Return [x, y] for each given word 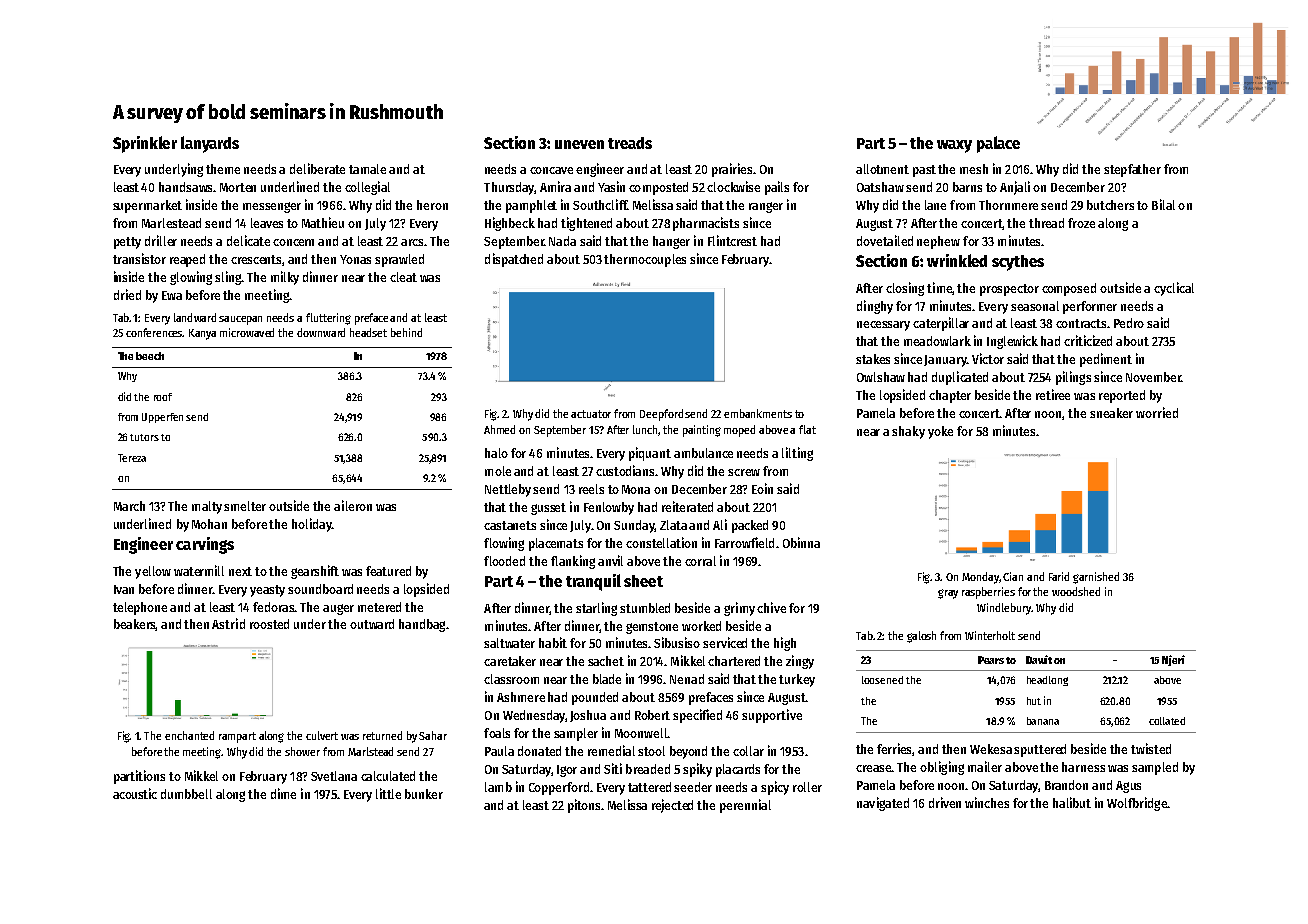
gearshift [315, 572]
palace [998, 144]
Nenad [687, 679]
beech [150, 356]
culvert [322, 735]
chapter [950, 396]
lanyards [210, 144]
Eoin [762, 488]
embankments [758, 413]
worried [1157, 412]
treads [630, 143]
